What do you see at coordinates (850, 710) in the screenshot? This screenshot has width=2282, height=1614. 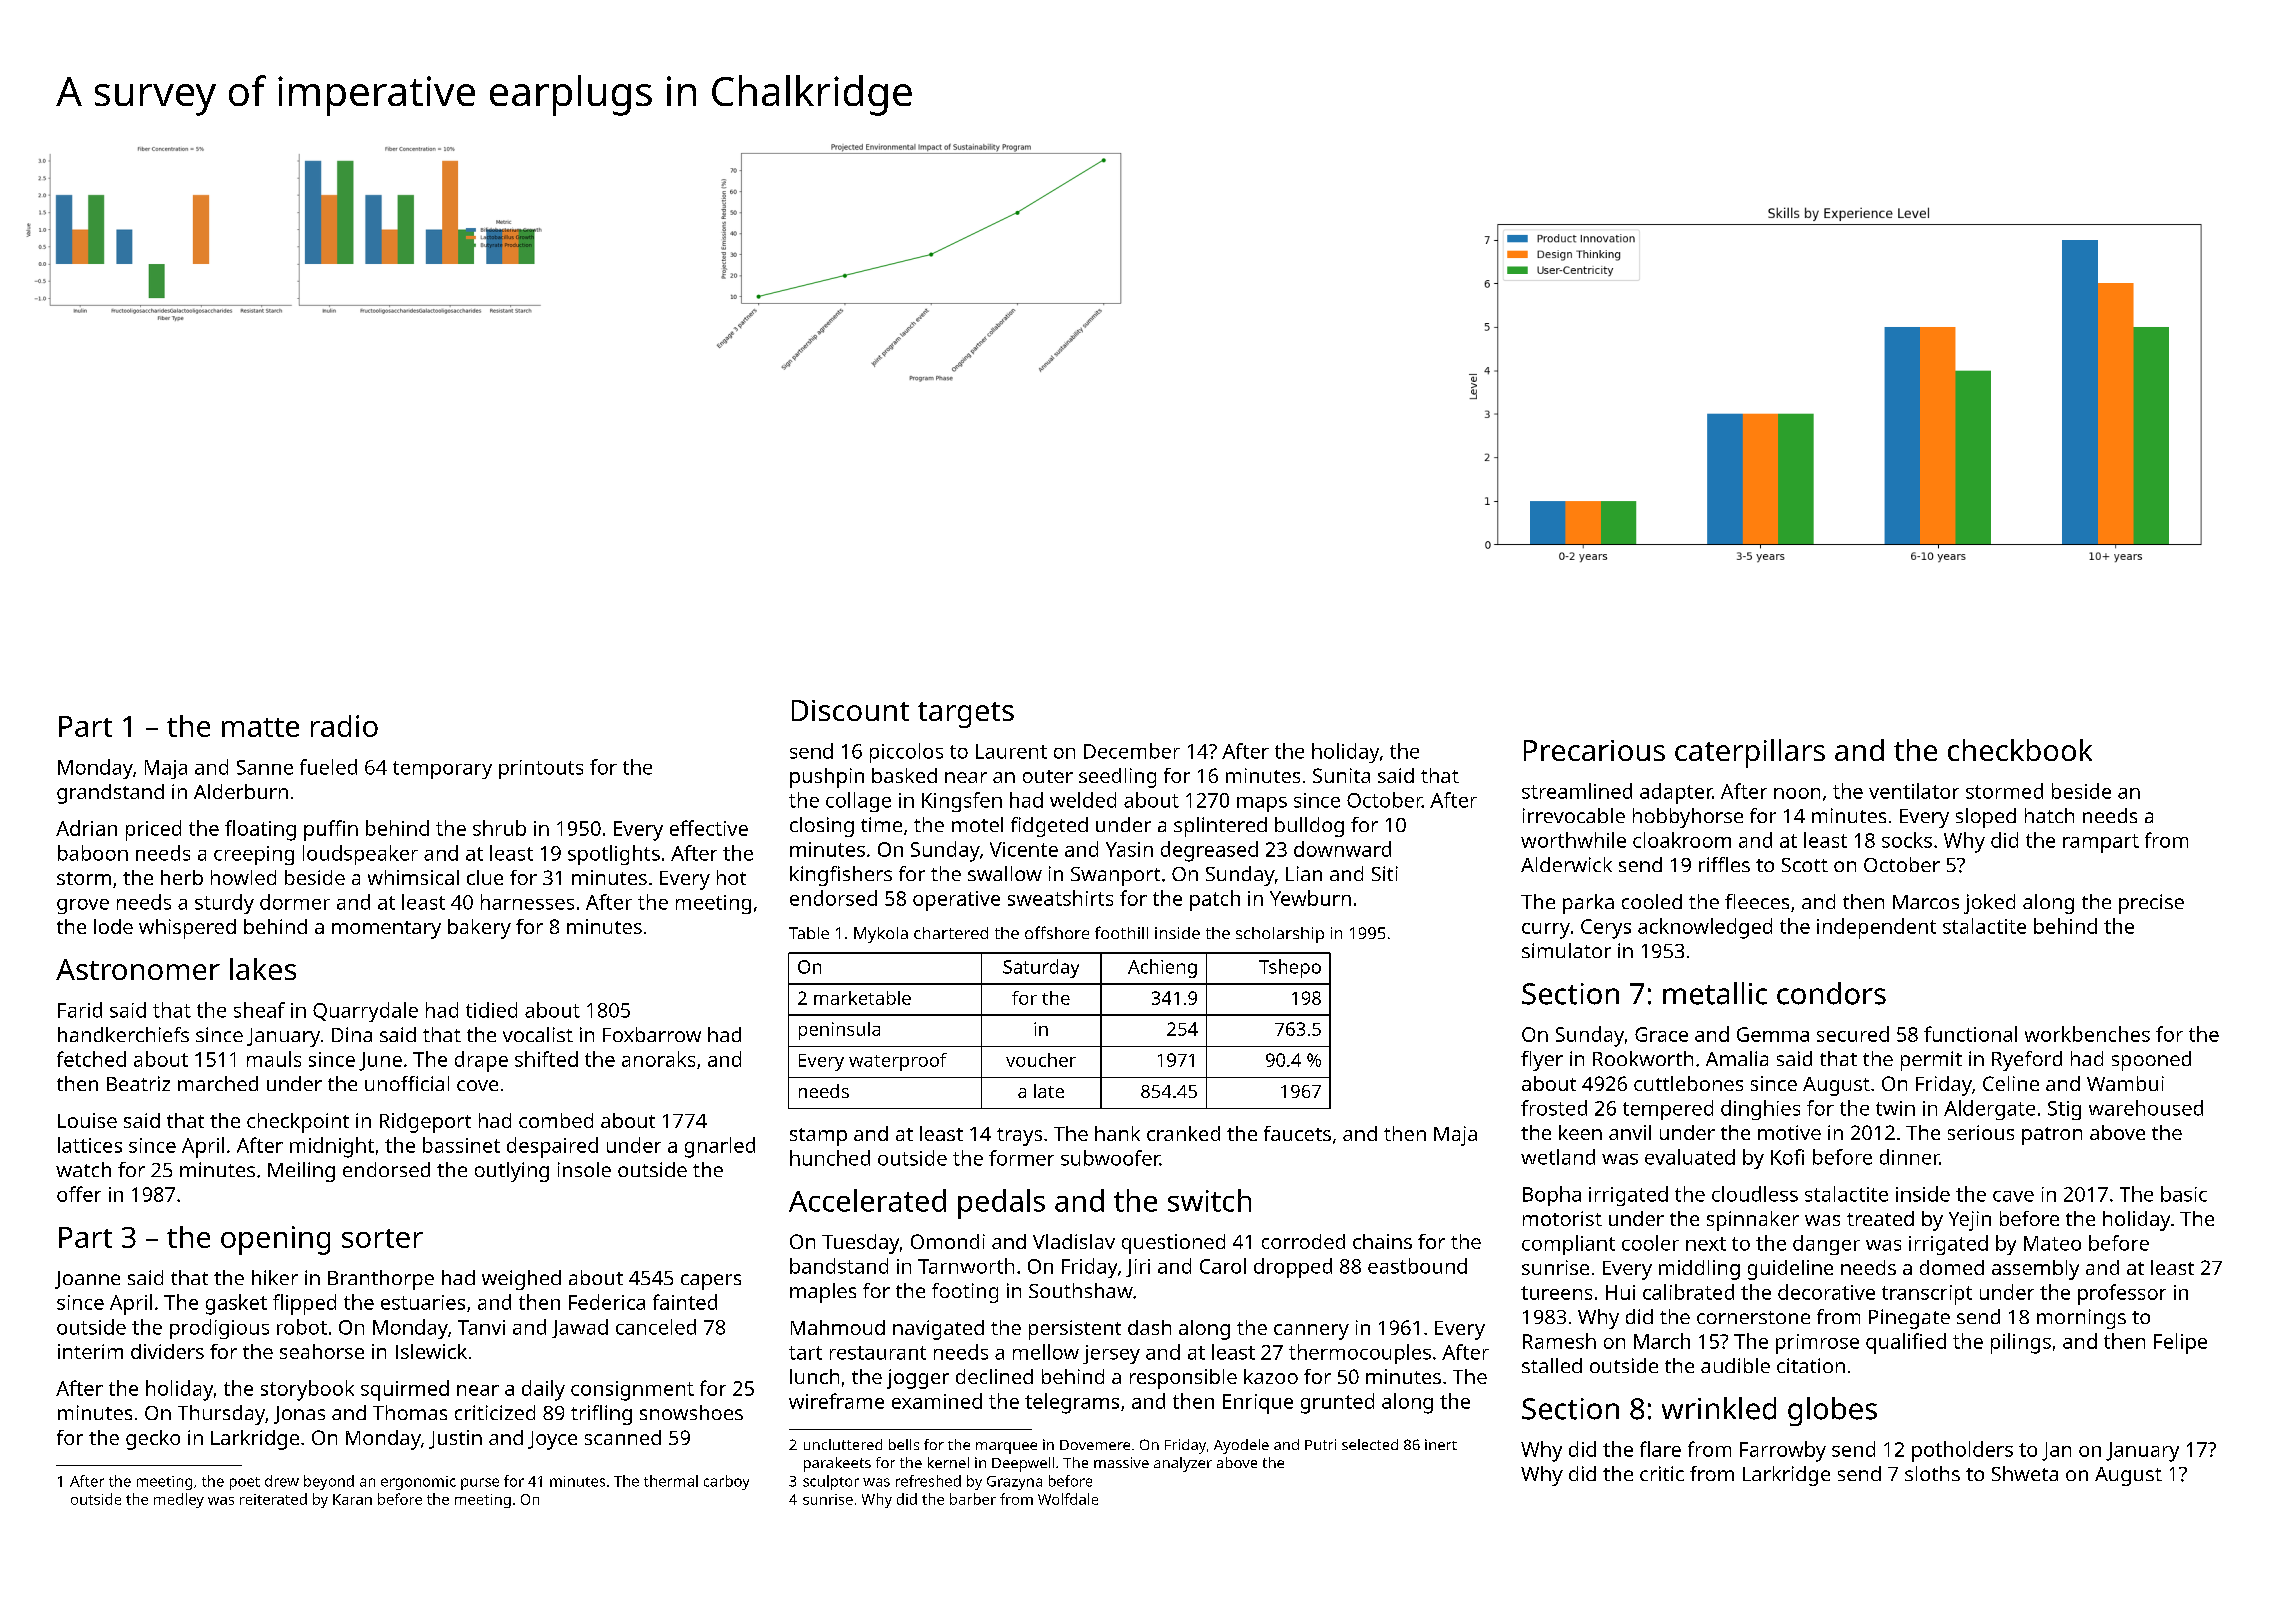 I see `Discount` at bounding box center [850, 710].
